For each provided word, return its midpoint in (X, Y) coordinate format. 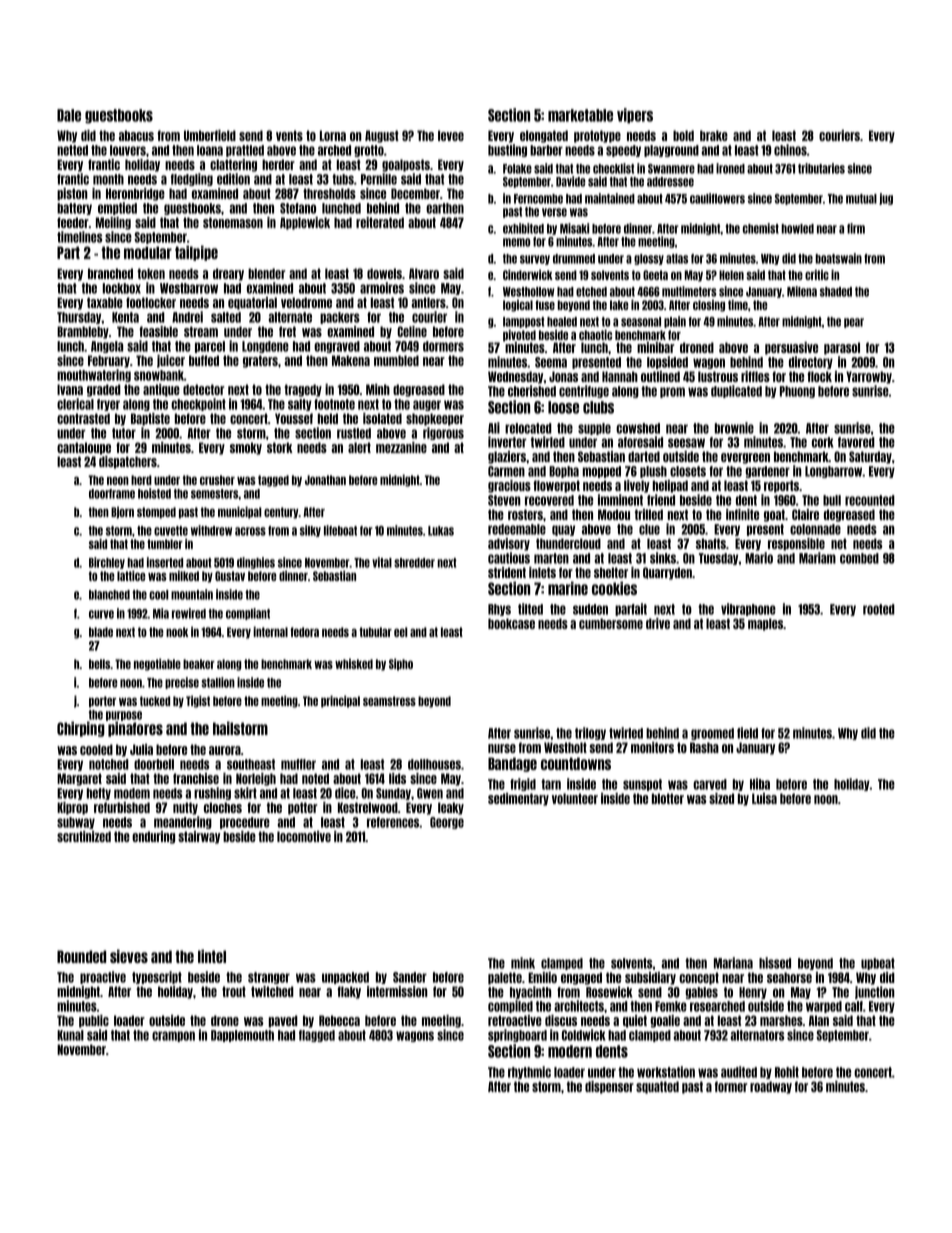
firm (856, 228)
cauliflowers (717, 198)
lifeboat (340, 530)
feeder (73, 222)
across (250, 531)
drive (658, 623)
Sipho (401, 664)
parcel (210, 347)
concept (699, 978)
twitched (272, 991)
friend (661, 500)
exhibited (523, 228)
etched (591, 292)
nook (177, 632)
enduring (153, 837)
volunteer (575, 798)
